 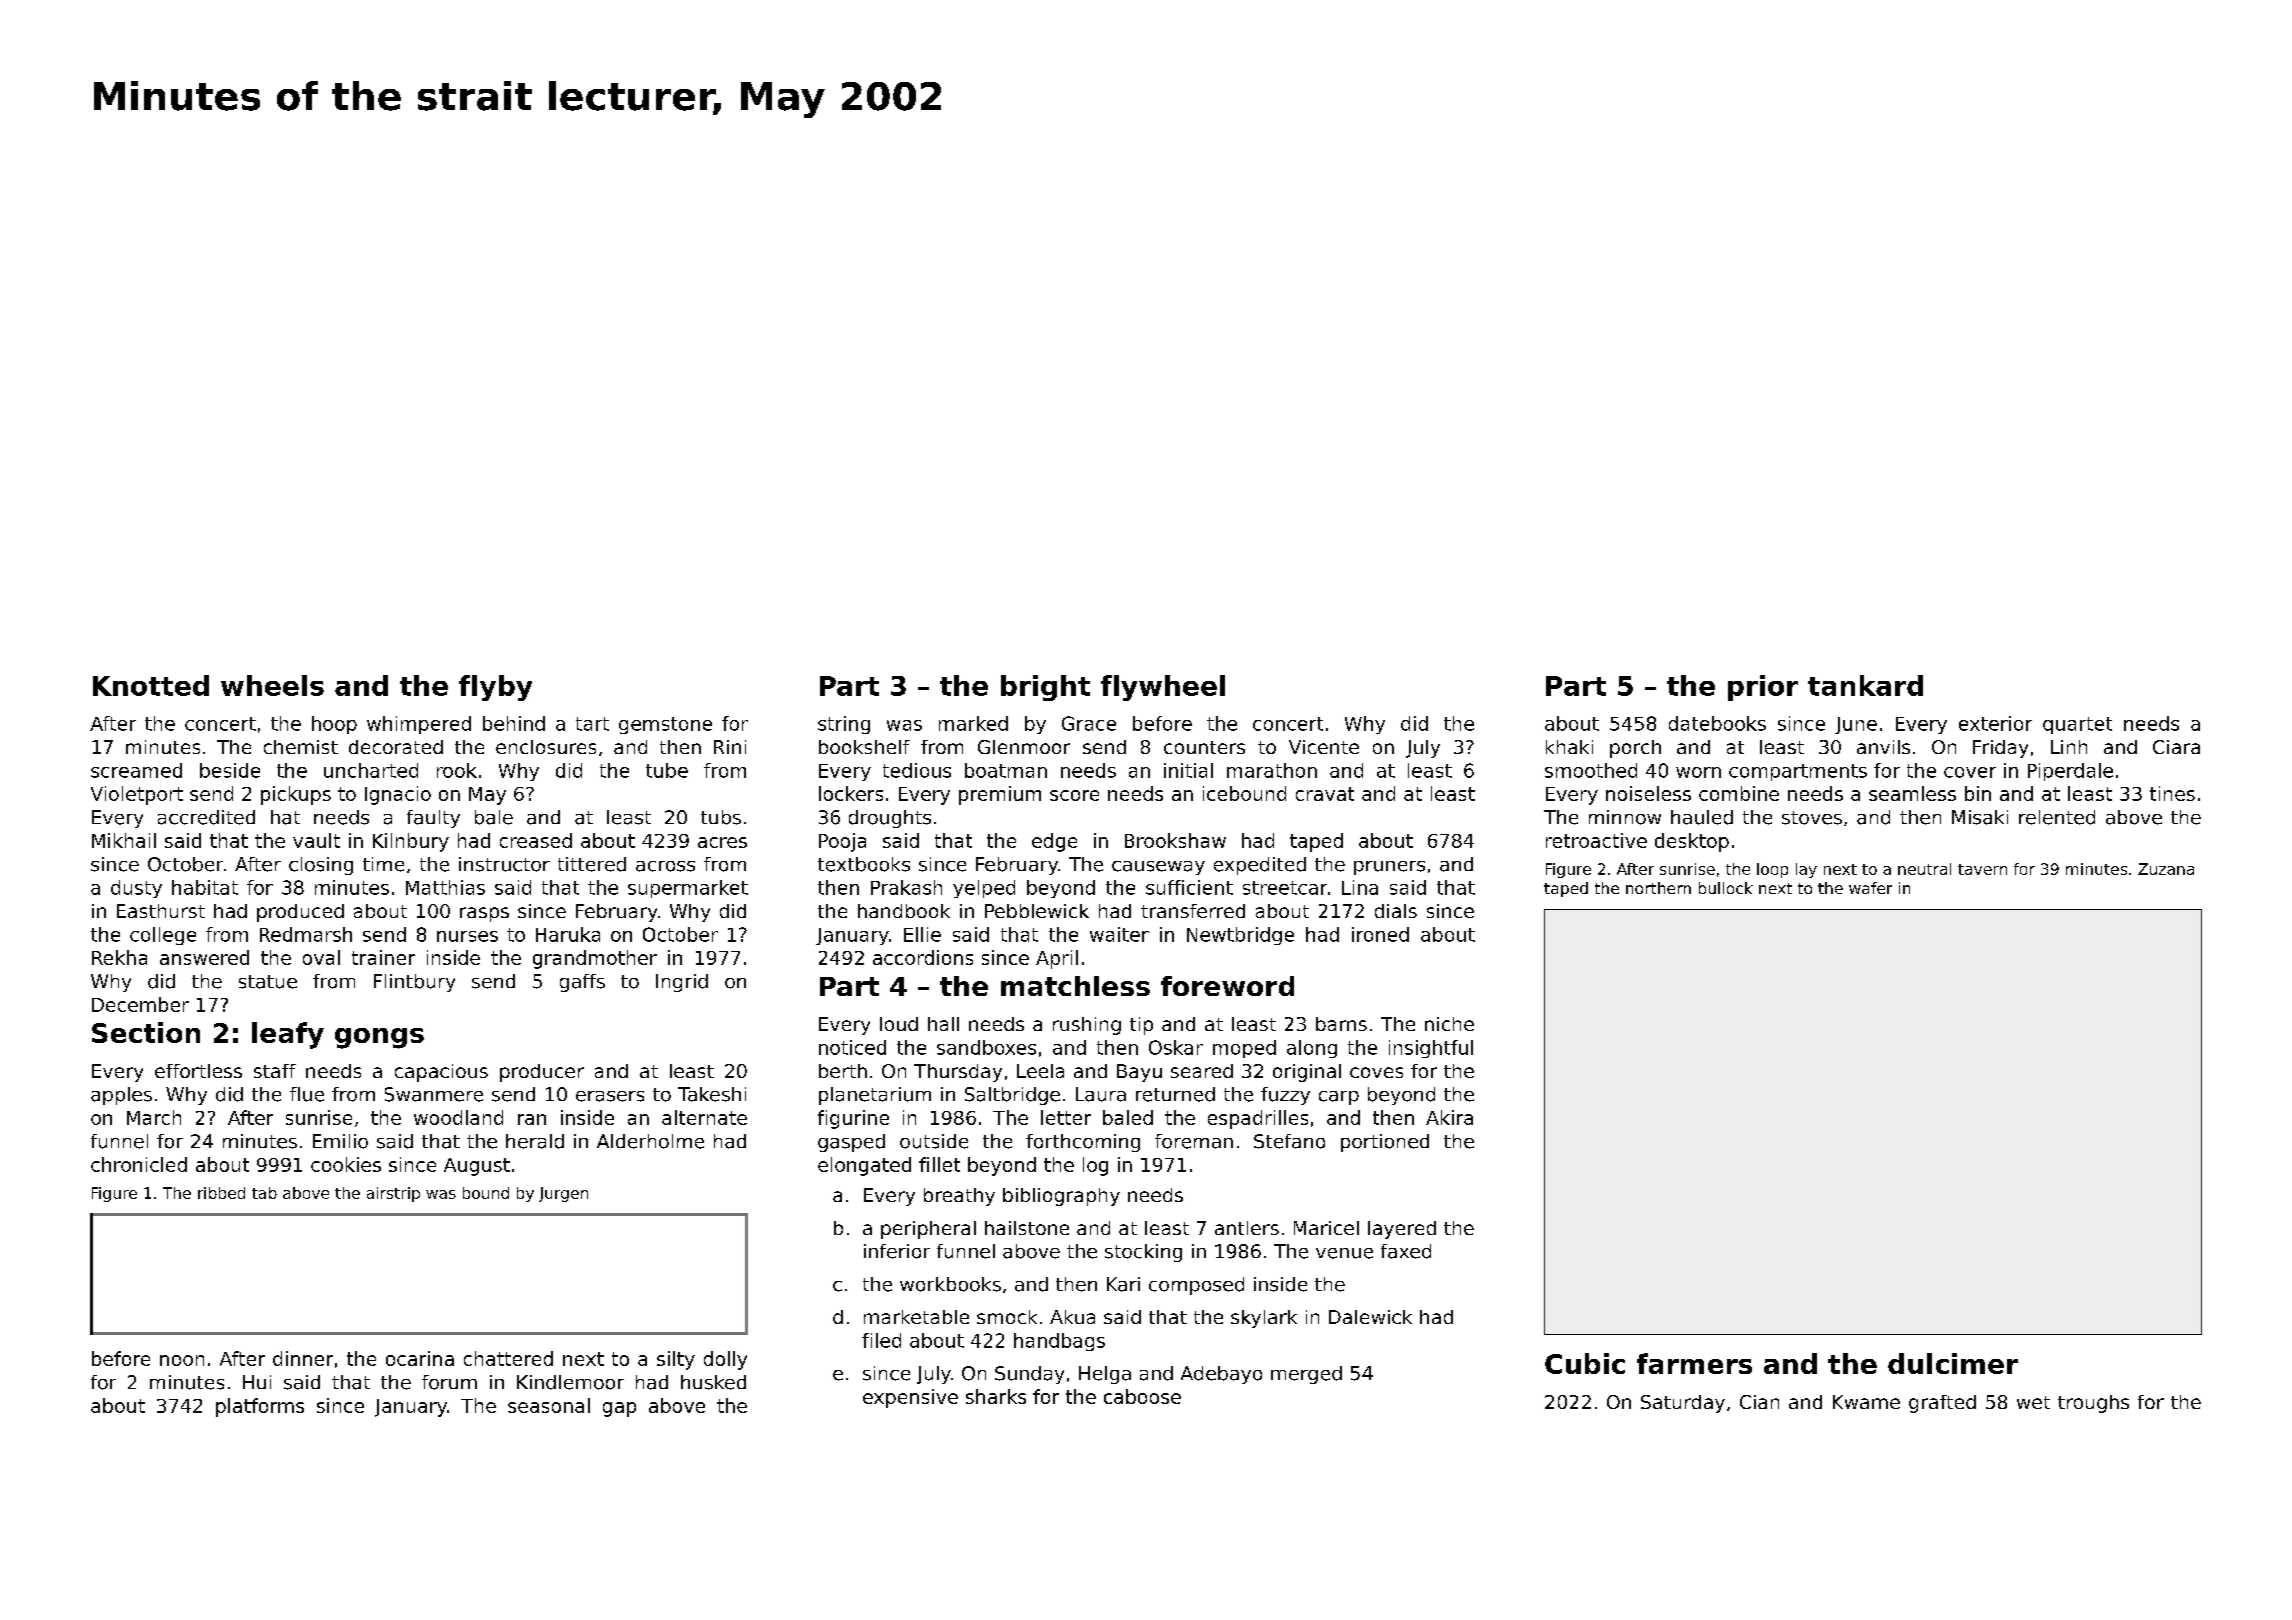 What do you see at coordinates (1054, 842) in the screenshot?
I see `edge` at bounding box center [1054, 842].
